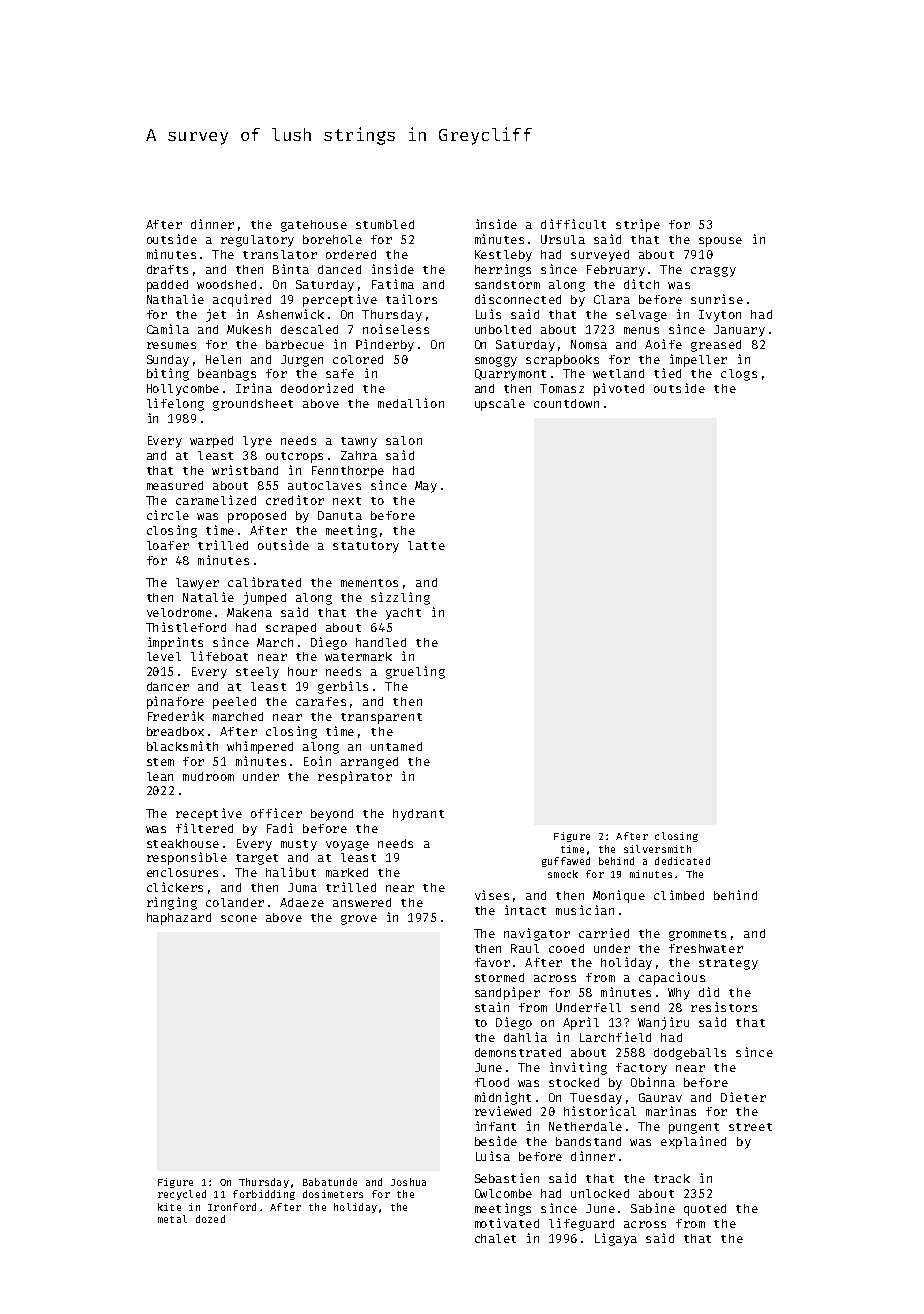 This document has height=1314, width=924. Describe the element at coordinates (682, 861) in the document. I see `dedicated` at that location.
